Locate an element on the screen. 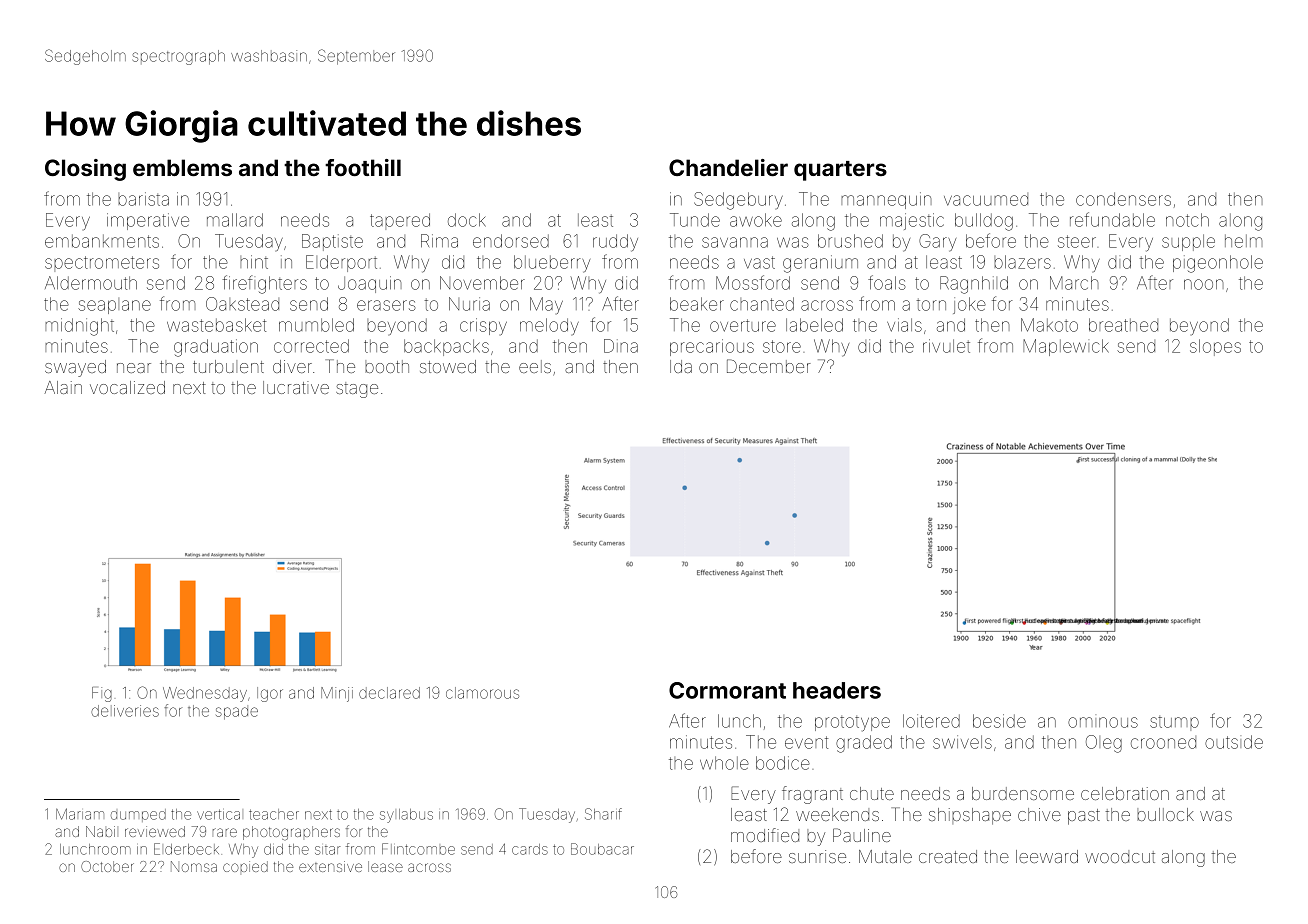 Image resolution: width=1308 pixels, height=924 pixels. Boubacar is located at coordinates (602, 849).
